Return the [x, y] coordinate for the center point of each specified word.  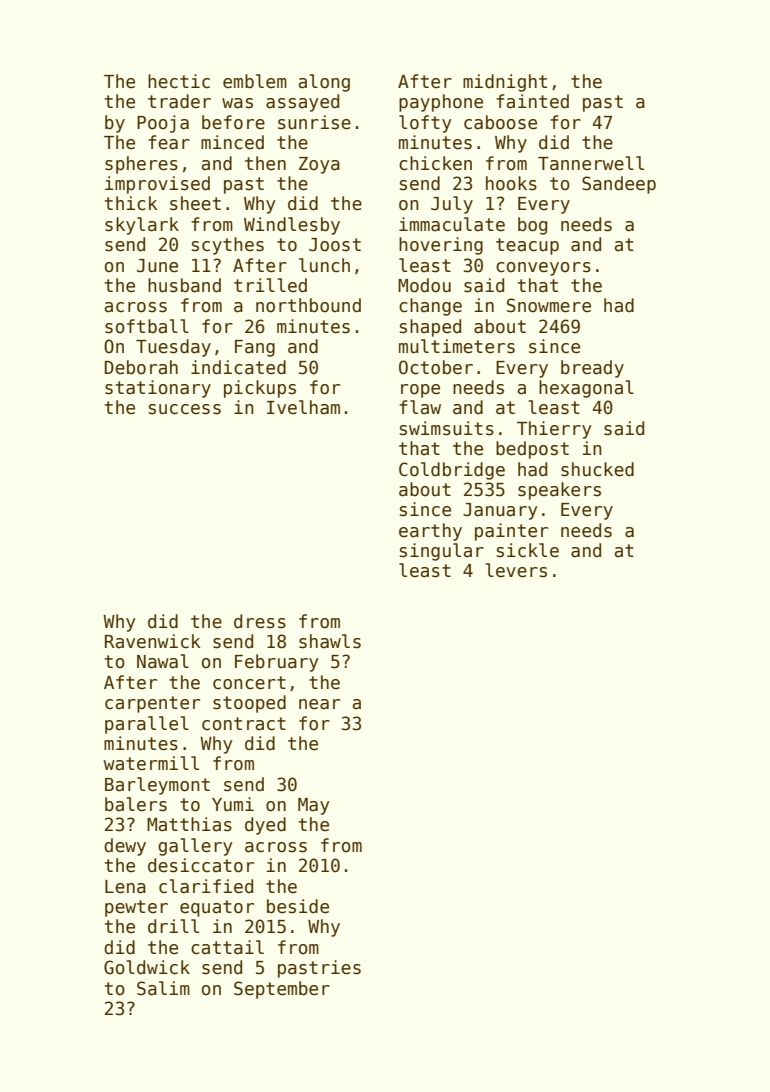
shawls [330, 641]
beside [298, 906]
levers [516, 570]
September [282, 990]
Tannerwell [591, 163]
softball [147, 326]
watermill [151, 763]
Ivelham [303, 407]
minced [232, 142]
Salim [163, 988]
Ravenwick [153, 641]
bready [592, 369]
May [314, 806]
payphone [441, 103]
